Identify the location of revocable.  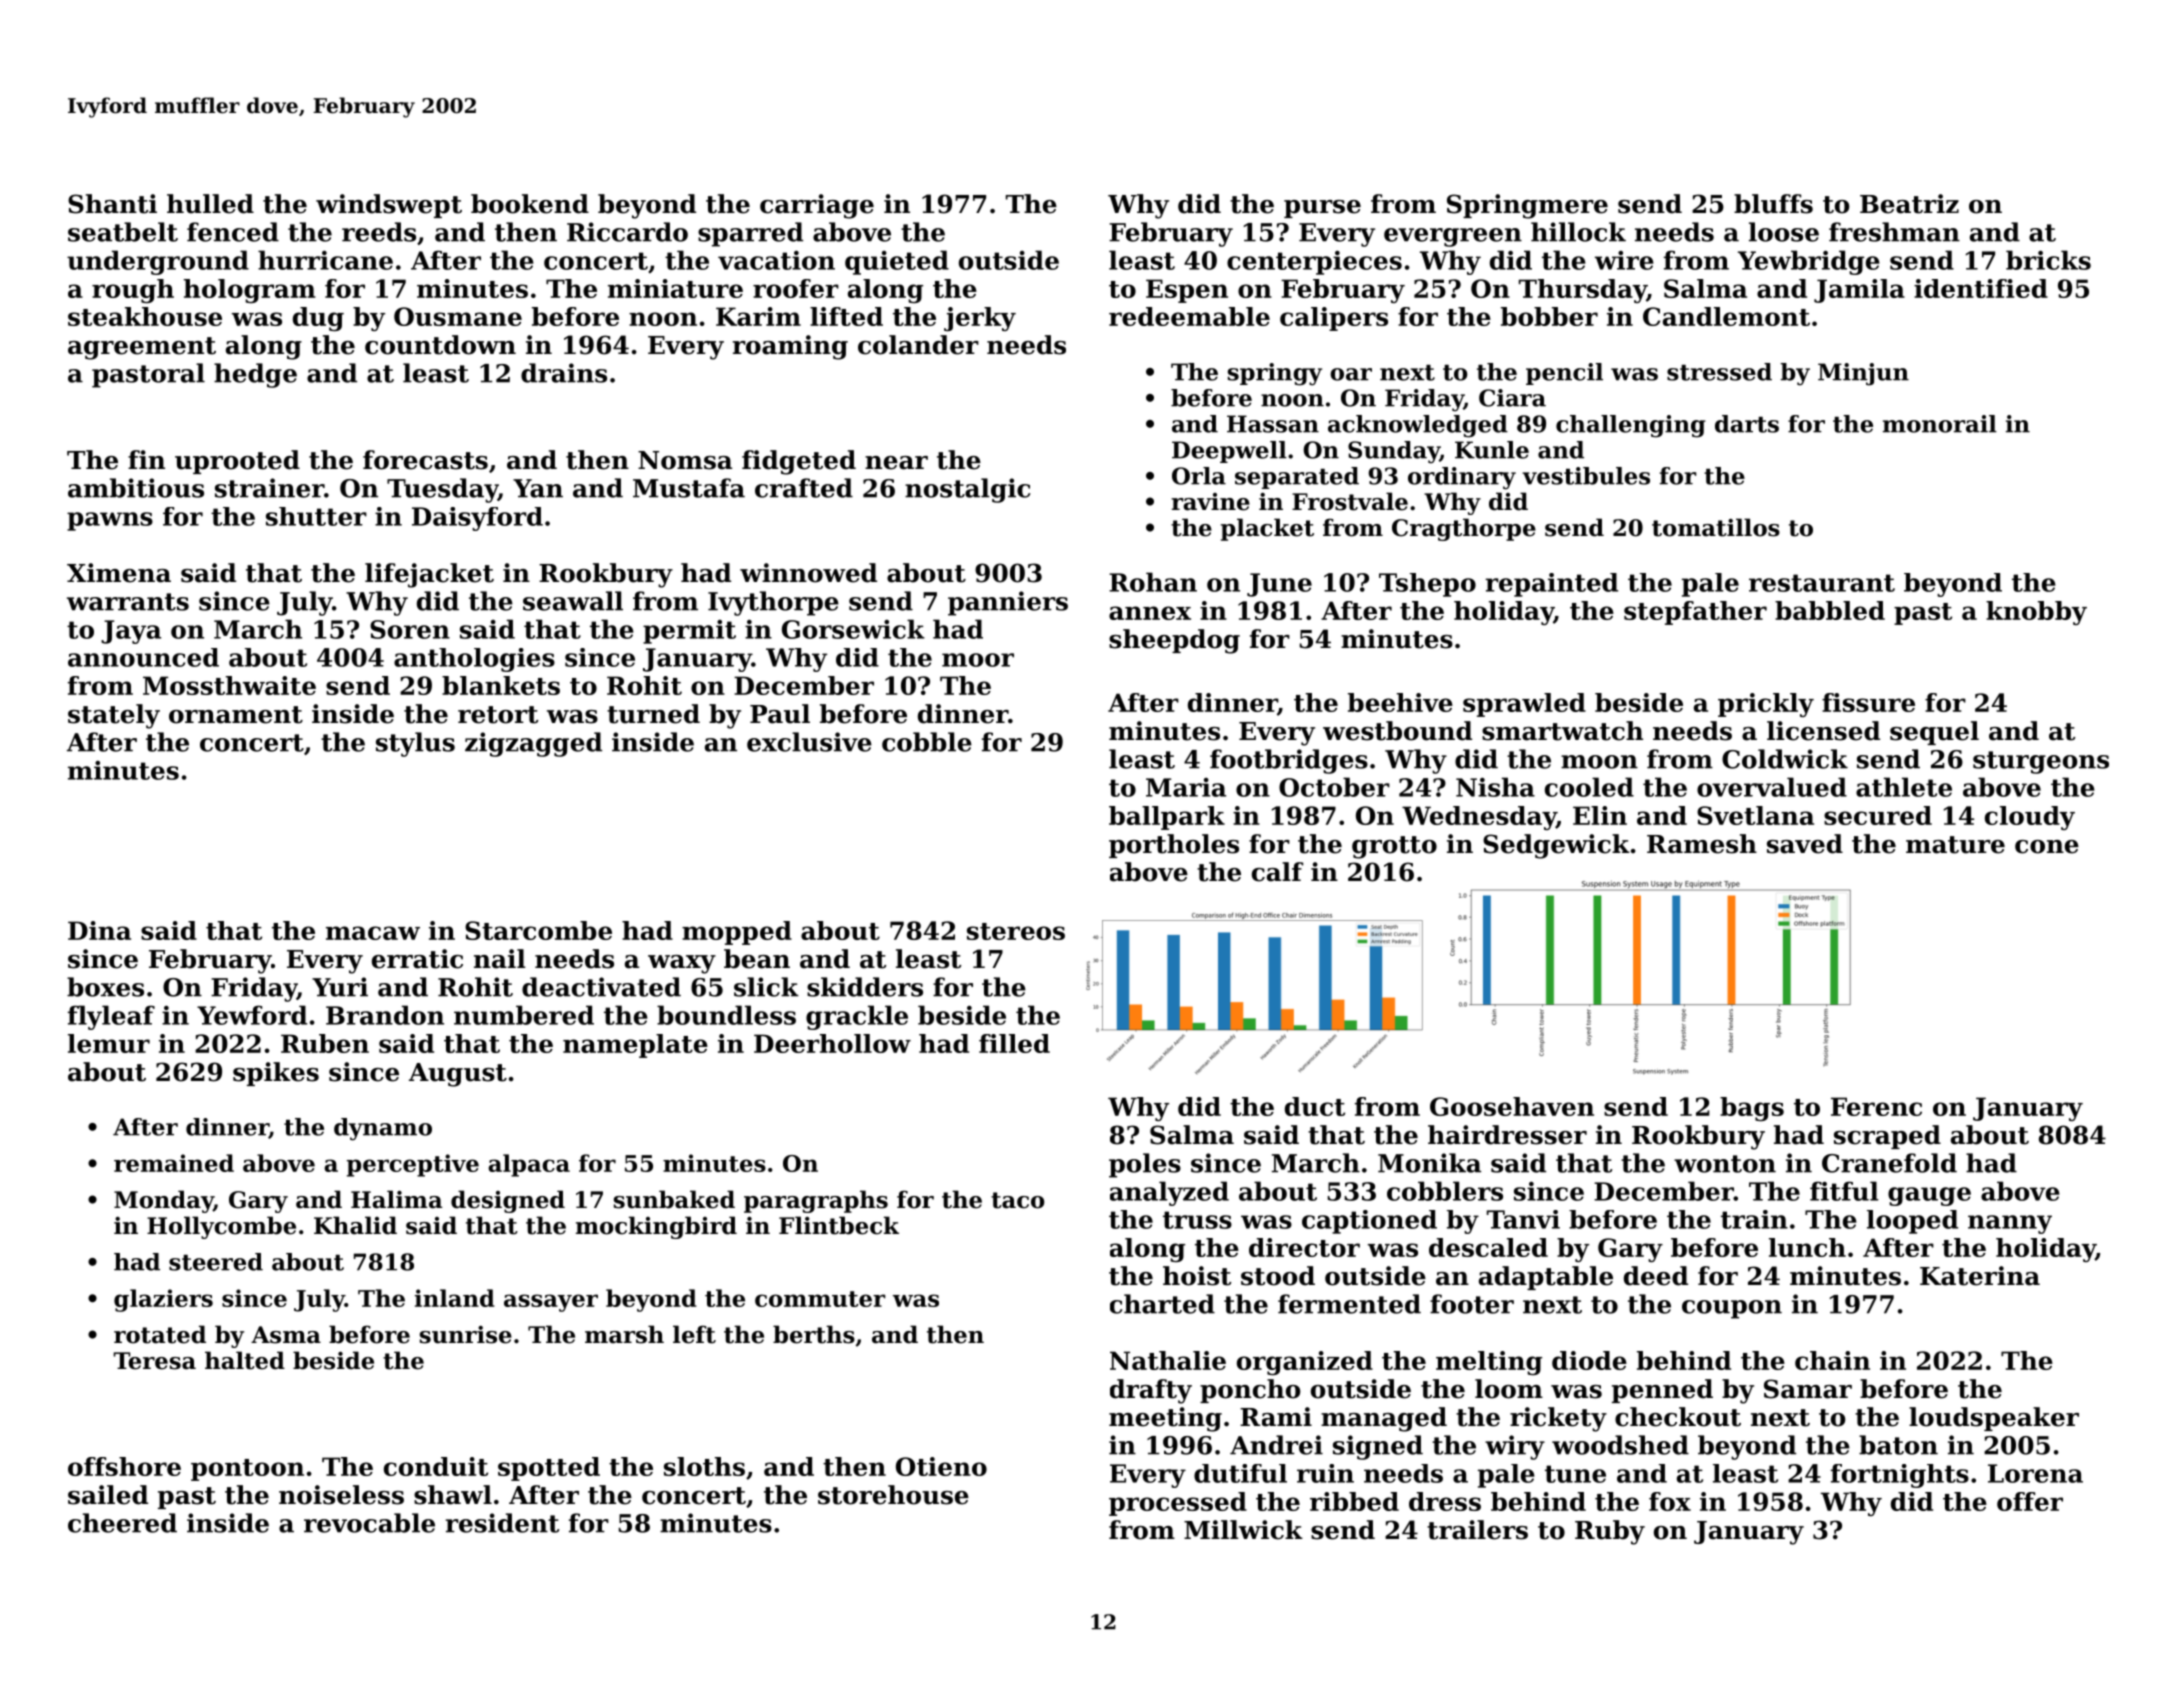
(369, 1523).
